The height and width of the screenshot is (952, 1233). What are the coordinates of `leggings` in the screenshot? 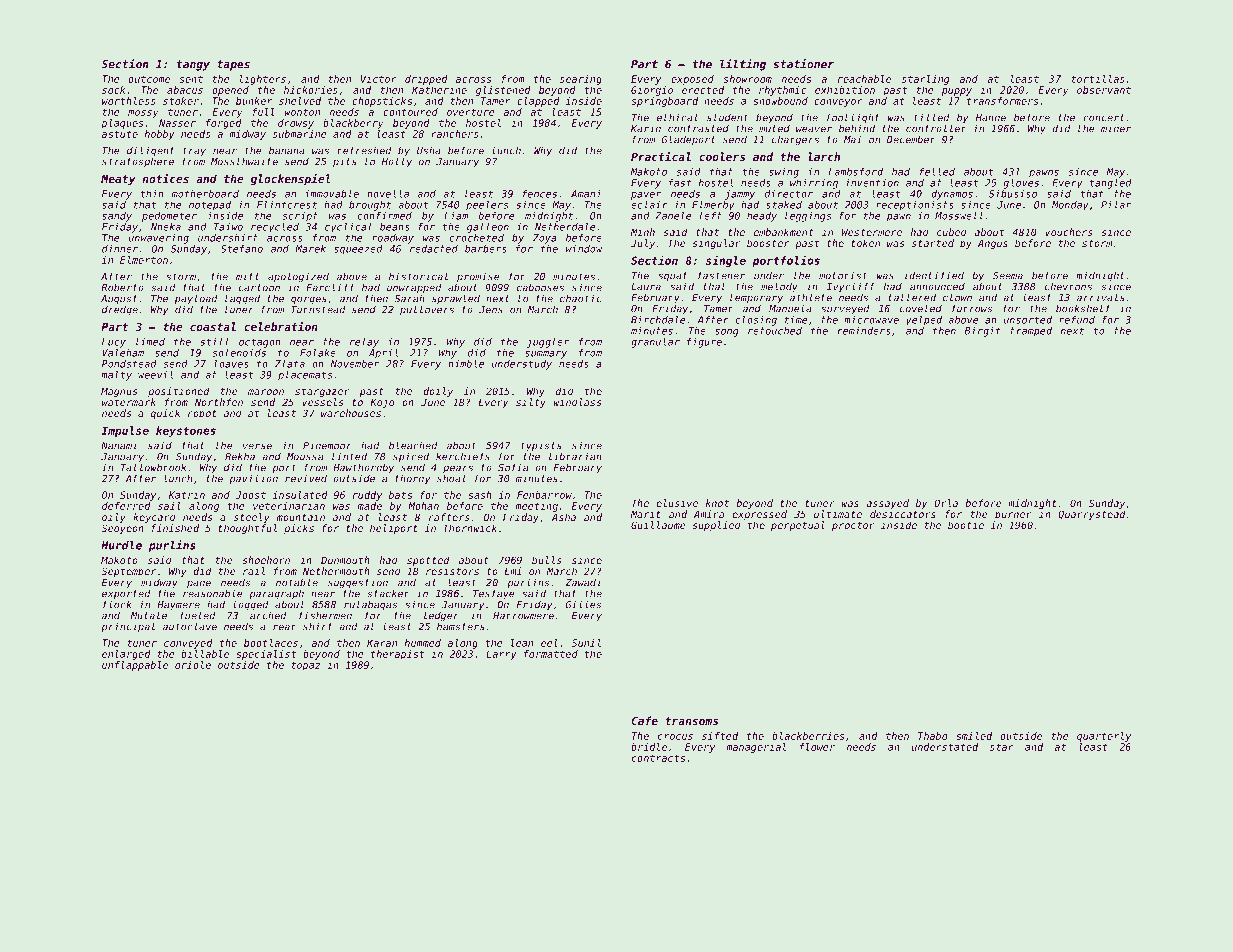 It's located at (808, 217).
